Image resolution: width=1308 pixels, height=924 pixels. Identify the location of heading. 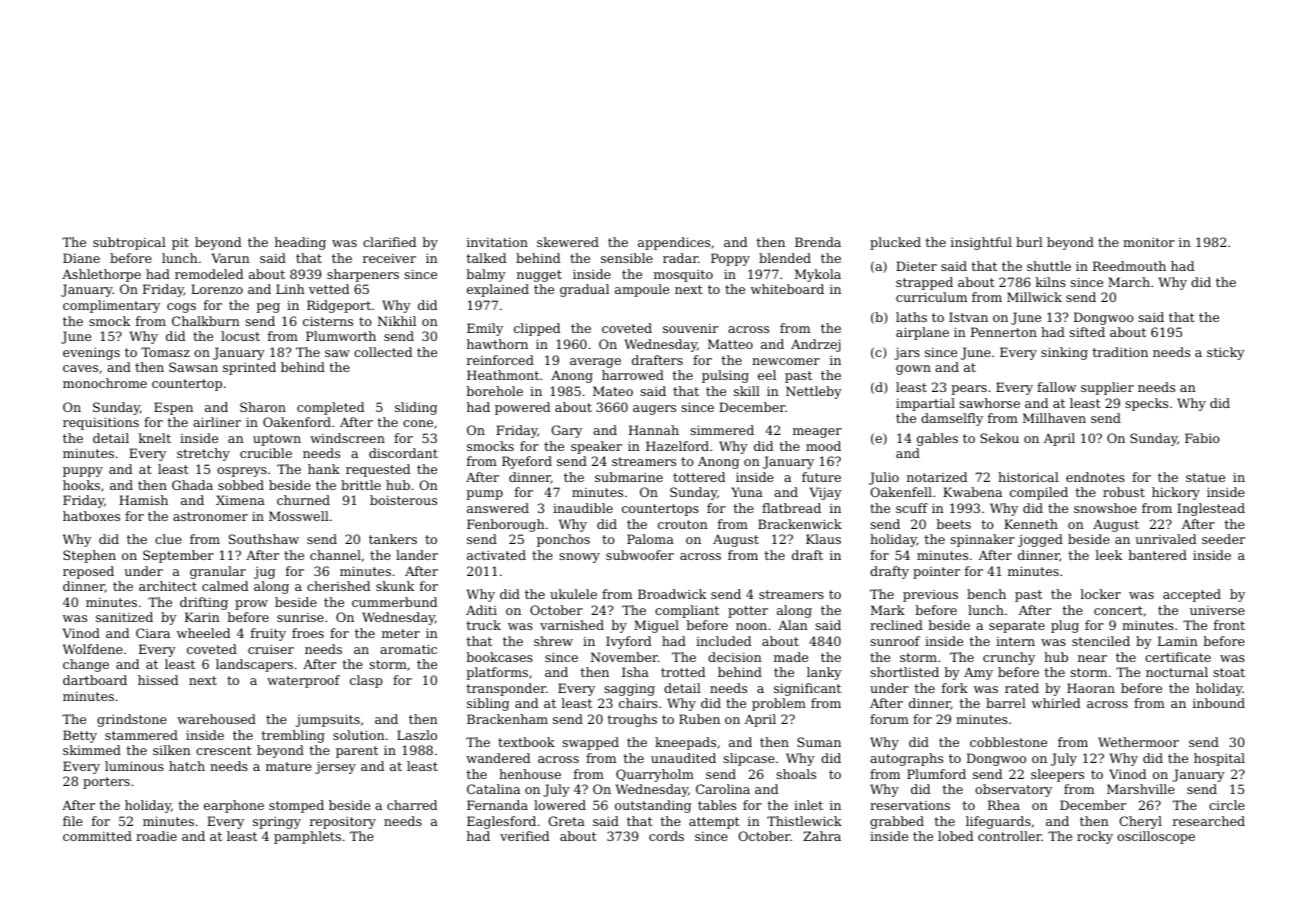
(300, 243).
